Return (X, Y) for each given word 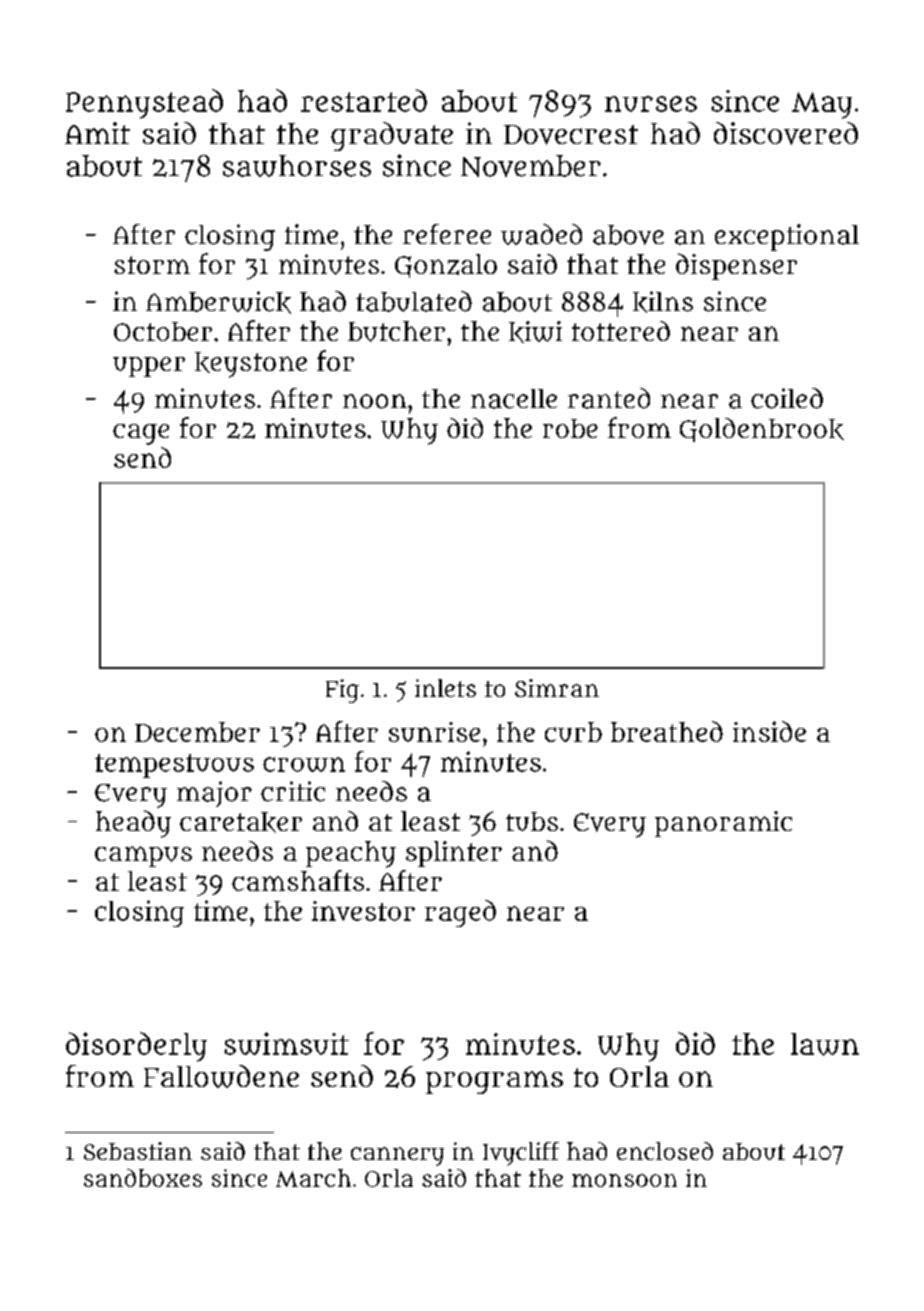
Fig (342, 691)
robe (570, 428)
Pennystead (144, 104)
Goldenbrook (762, 430)
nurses (651, 104)
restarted (364, 100)
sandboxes (143, 1178)
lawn (825, 1044)
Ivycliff (521, 1154)
